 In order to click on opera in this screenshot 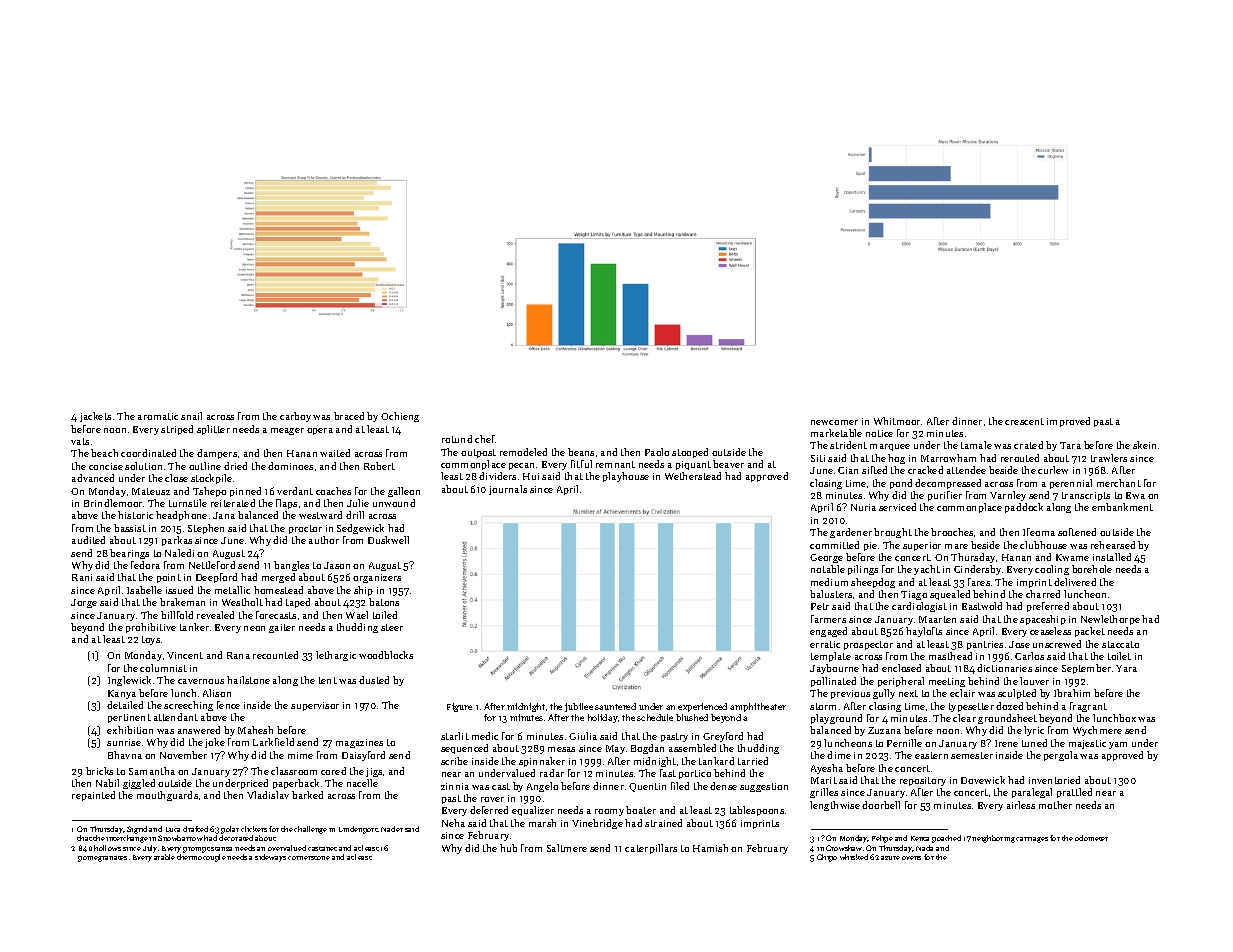, I will do `click(320, 431)`.
